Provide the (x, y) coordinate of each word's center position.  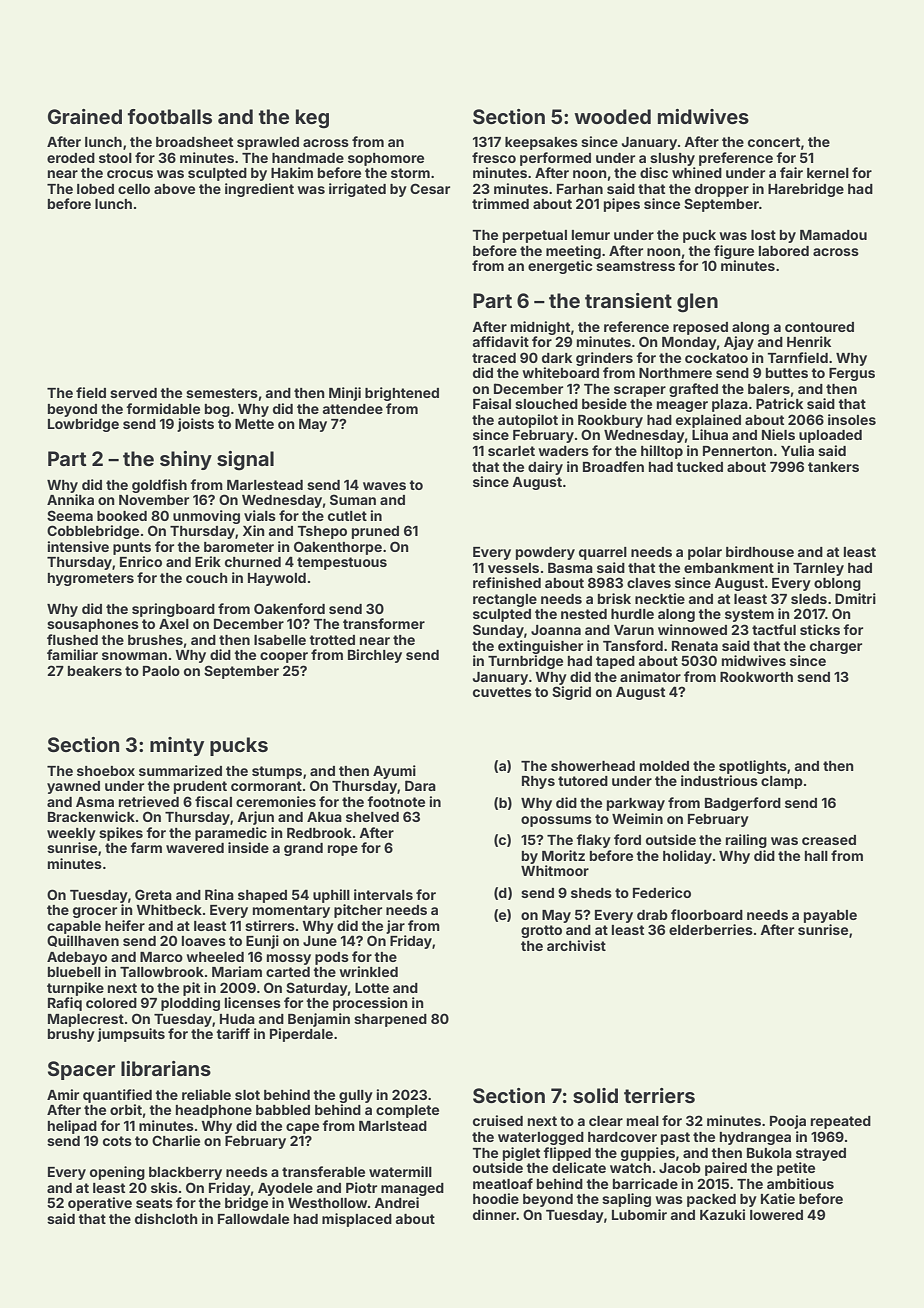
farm (146, 847)
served (133, 393)
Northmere (675, 373)
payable (830, 916)
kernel (828, 173)
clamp (782, 782)
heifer (125, 925)
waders (563, 451)
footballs (169, 116)
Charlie (176, 1140)
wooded (612, 116)
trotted (332, 640)
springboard (173, 610)
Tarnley (818, 569)
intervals (383, 894)
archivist (576, 945)
